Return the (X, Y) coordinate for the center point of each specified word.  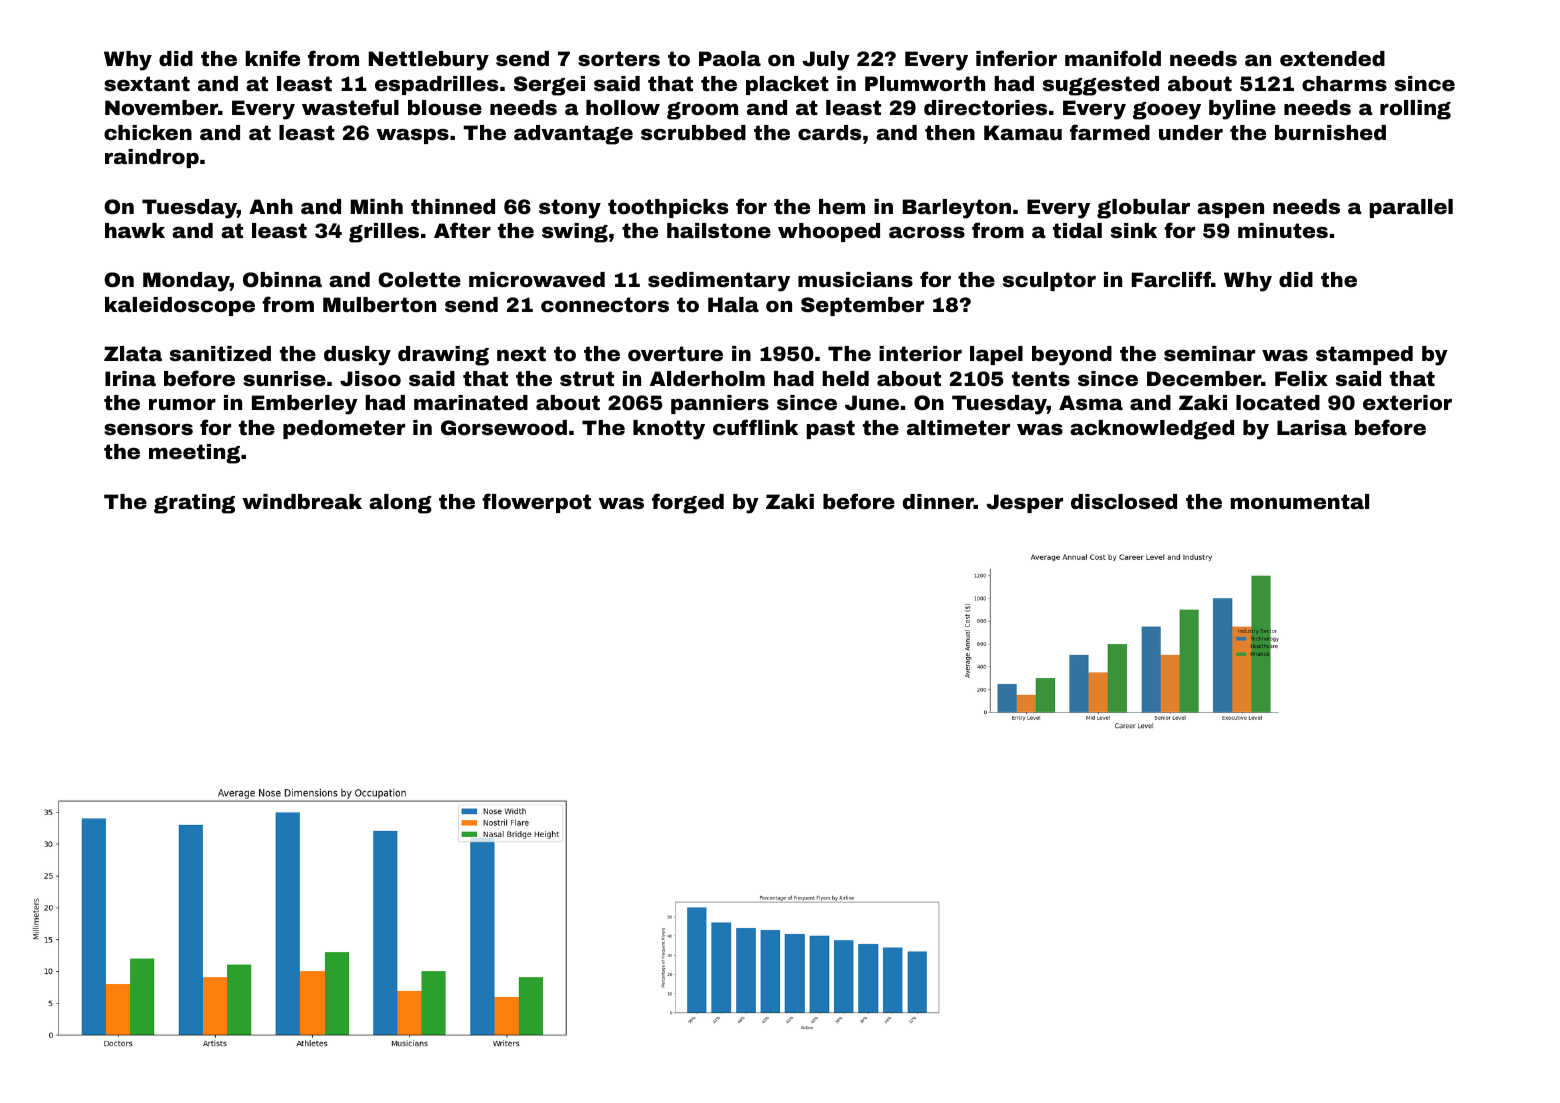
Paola (730, 58)
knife (272, 58)
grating (194, 504)
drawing (443, 356)
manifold (1113, 58)
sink (1134, 230)
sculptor (1049, 281)
